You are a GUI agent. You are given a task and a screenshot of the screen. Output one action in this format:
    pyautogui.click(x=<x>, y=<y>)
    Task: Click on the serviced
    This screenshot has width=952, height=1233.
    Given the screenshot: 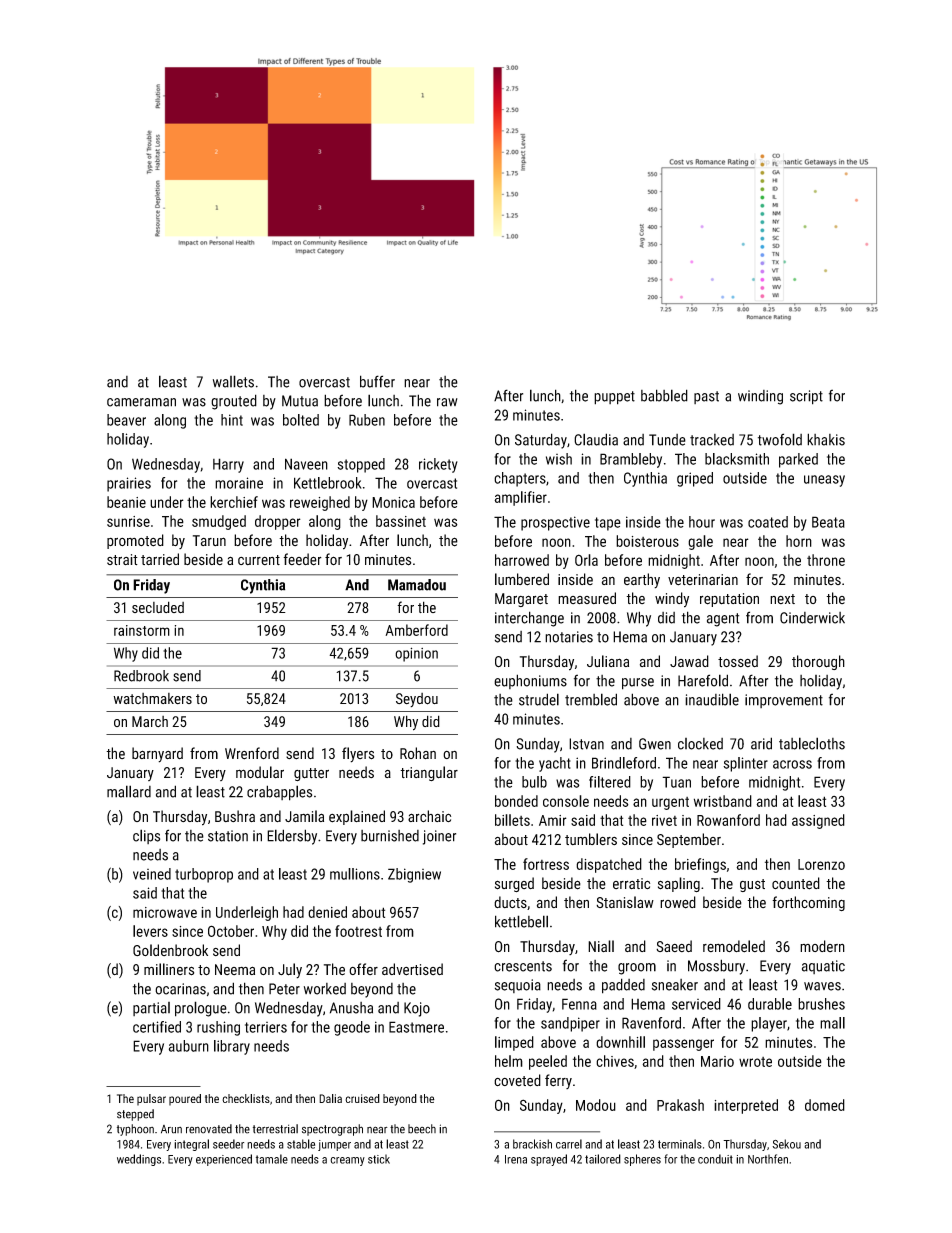 What is the action you would take?
    pyautogui.click(x=696, y=1004)
